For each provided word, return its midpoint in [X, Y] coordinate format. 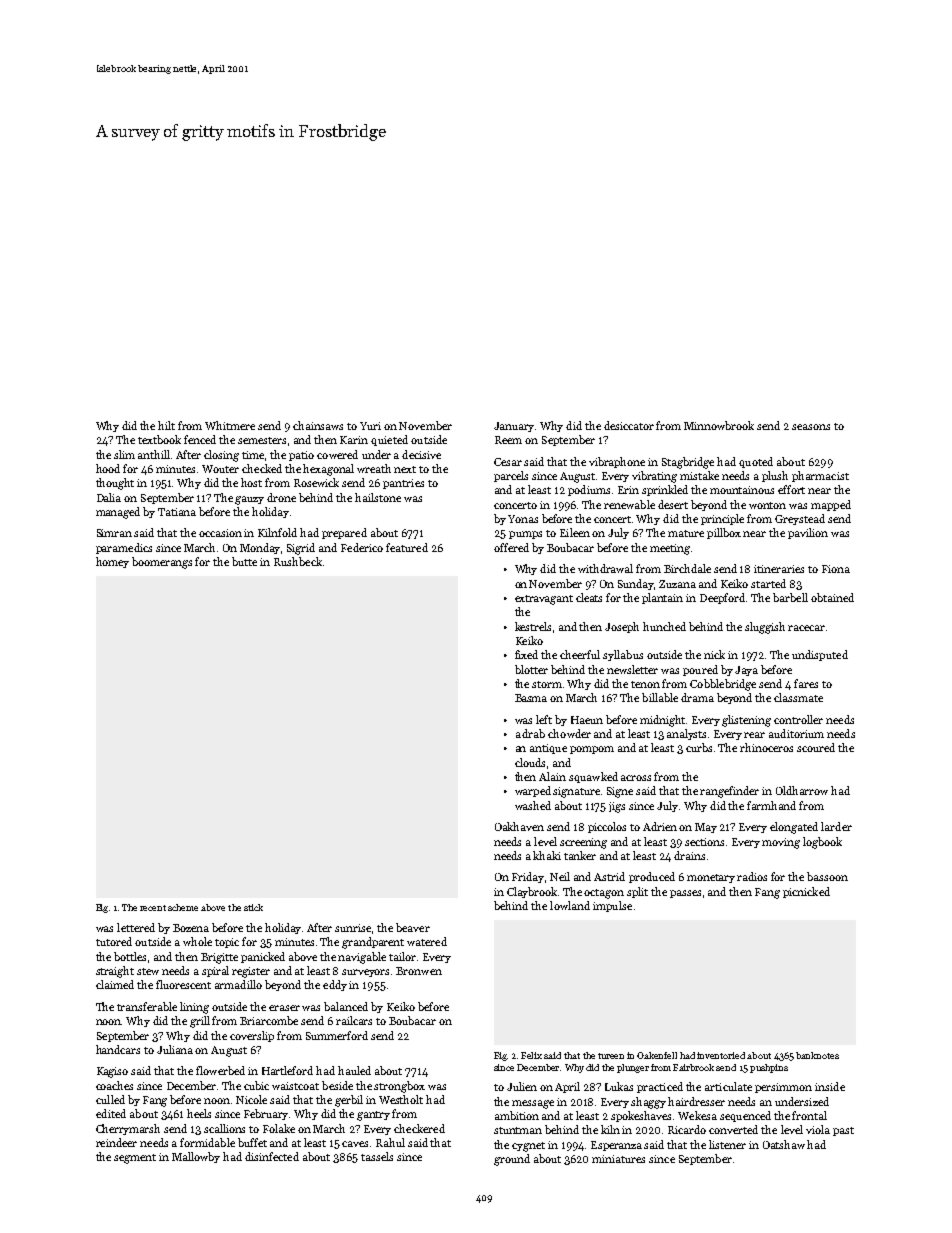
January [514, 427]
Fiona [836, 569]
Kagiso [112, 1072]
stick [253, 907]
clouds [530, 762]
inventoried [721, 1055]
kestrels [533, 626]
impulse [612, 906]
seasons [811, 427]
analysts [686, 734]
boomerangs [162, 563]
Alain [552, 776]
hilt [166, 425]
